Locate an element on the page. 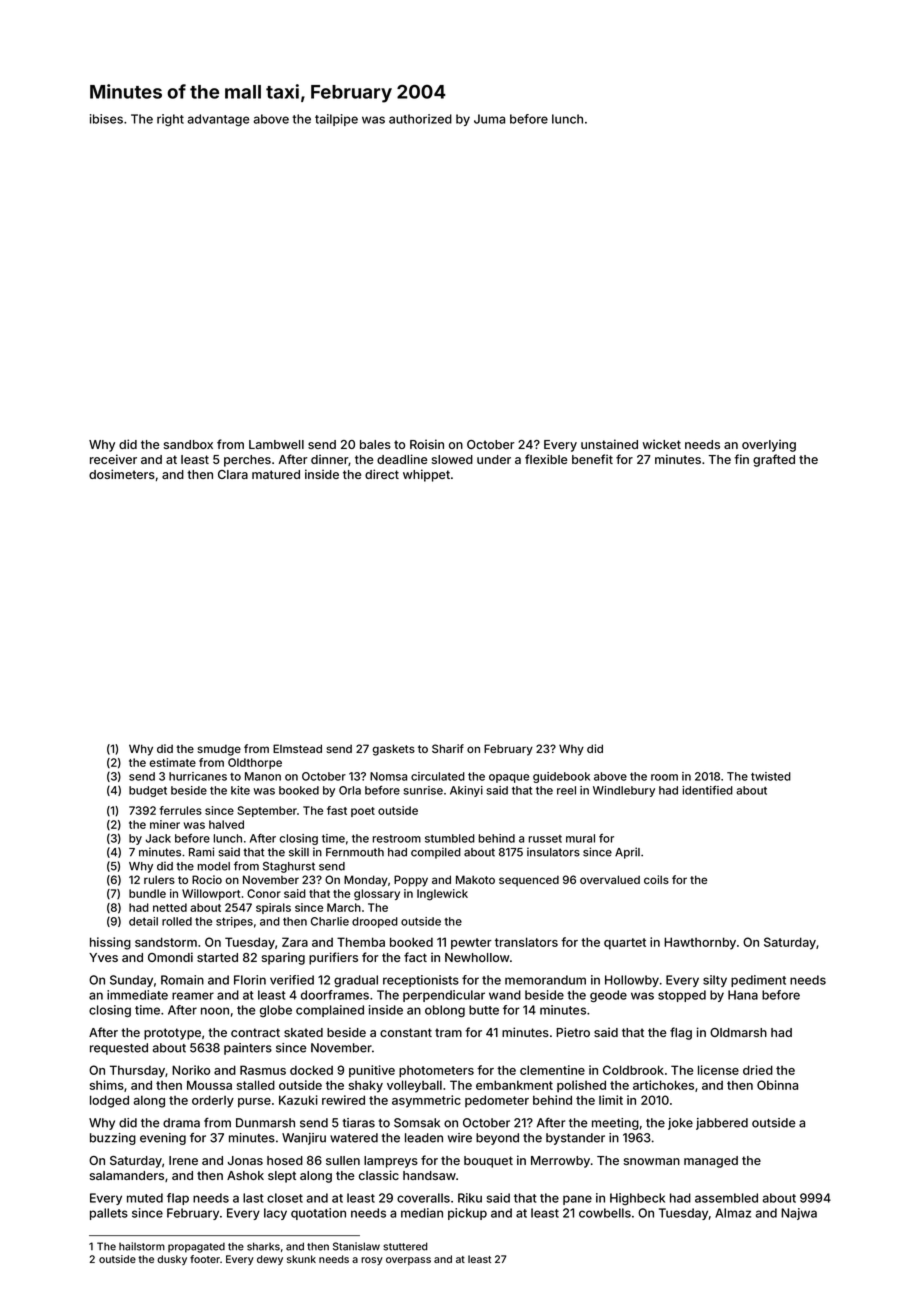 The image size is (924, 1308). bundle is located at coordinates (147, 893).
